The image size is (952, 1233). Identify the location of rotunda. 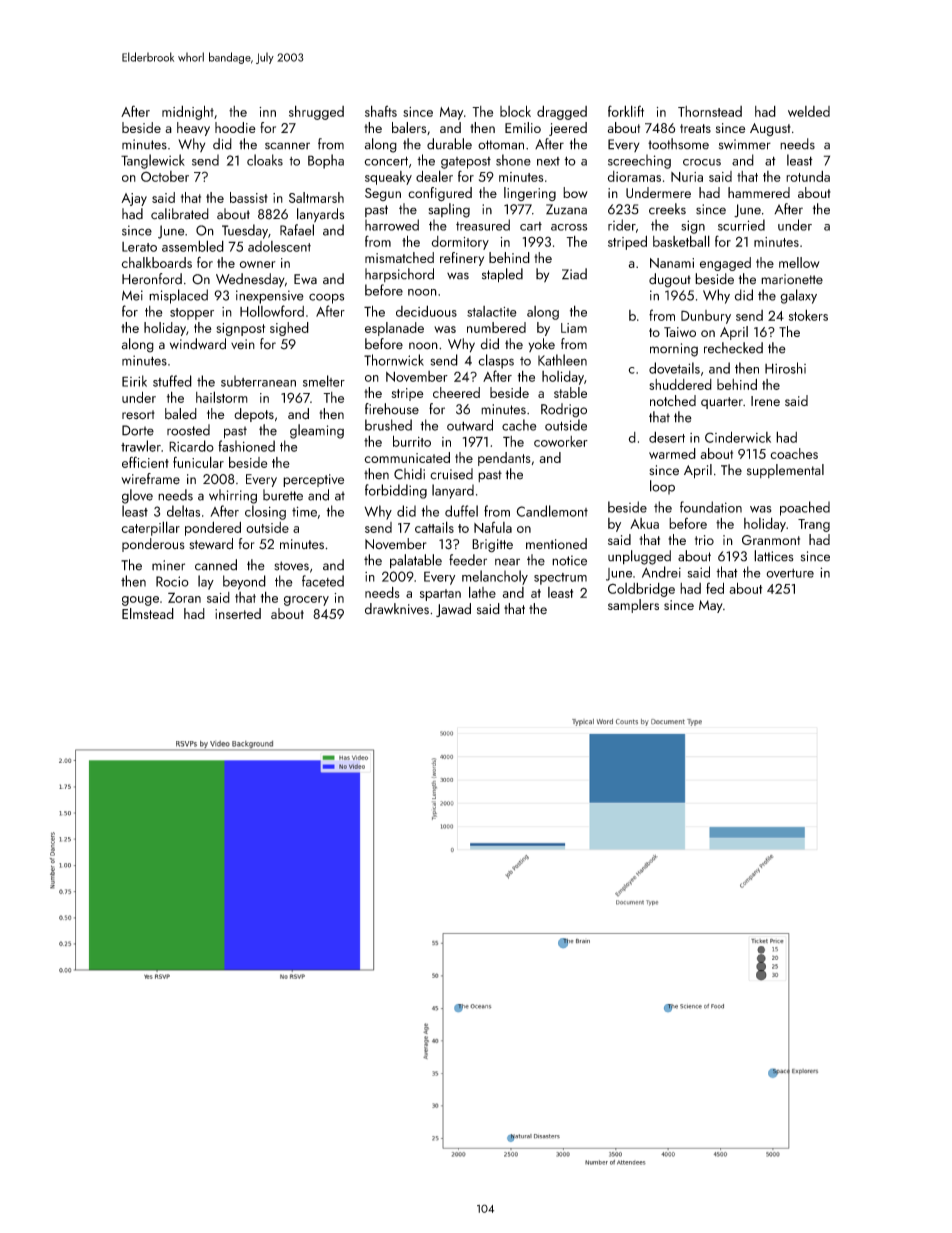
(808, 176).
